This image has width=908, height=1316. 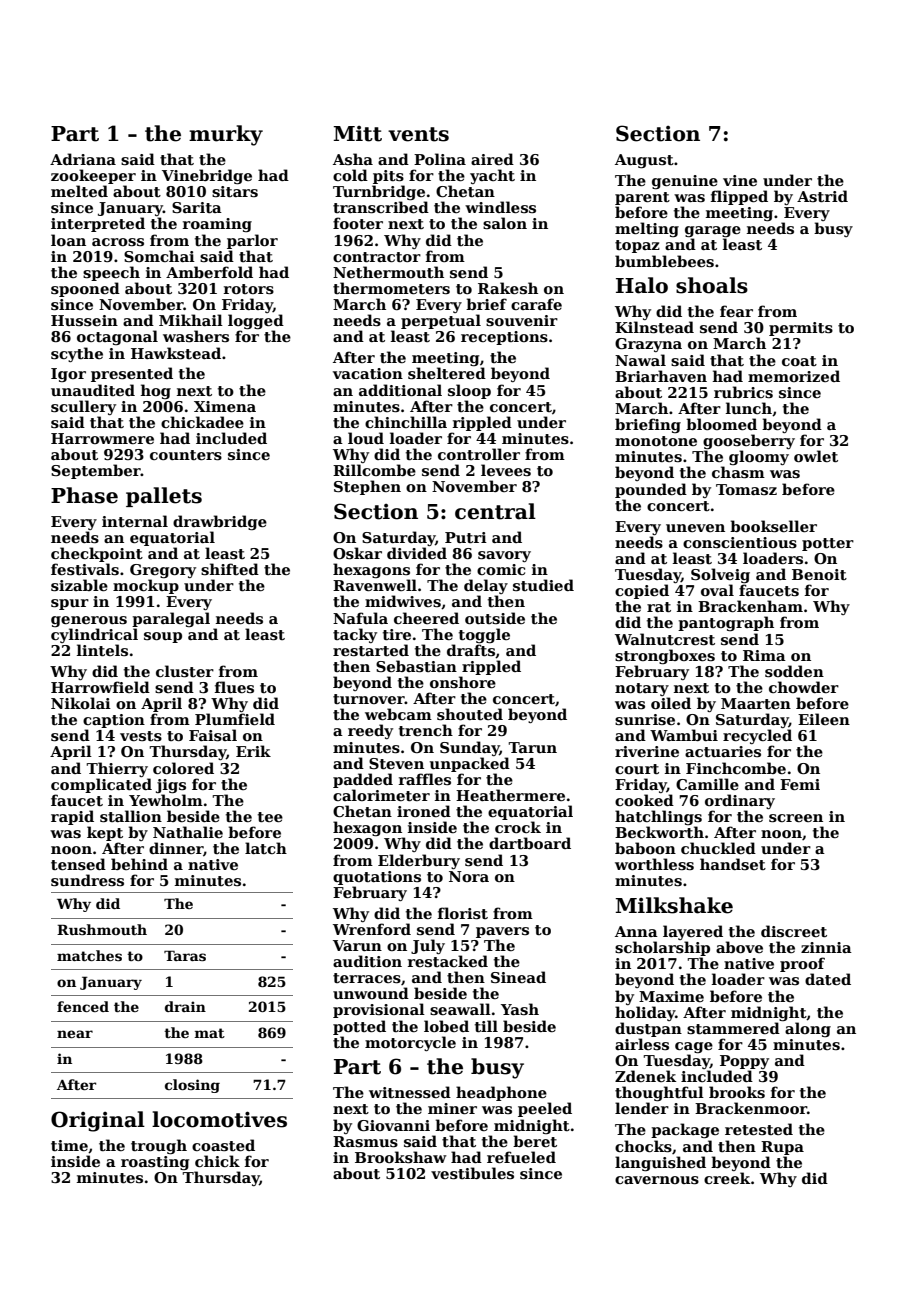 What do you see at coordinates (685, 182) in the image?
I see `genuine` at bounding box center [685, 182].
